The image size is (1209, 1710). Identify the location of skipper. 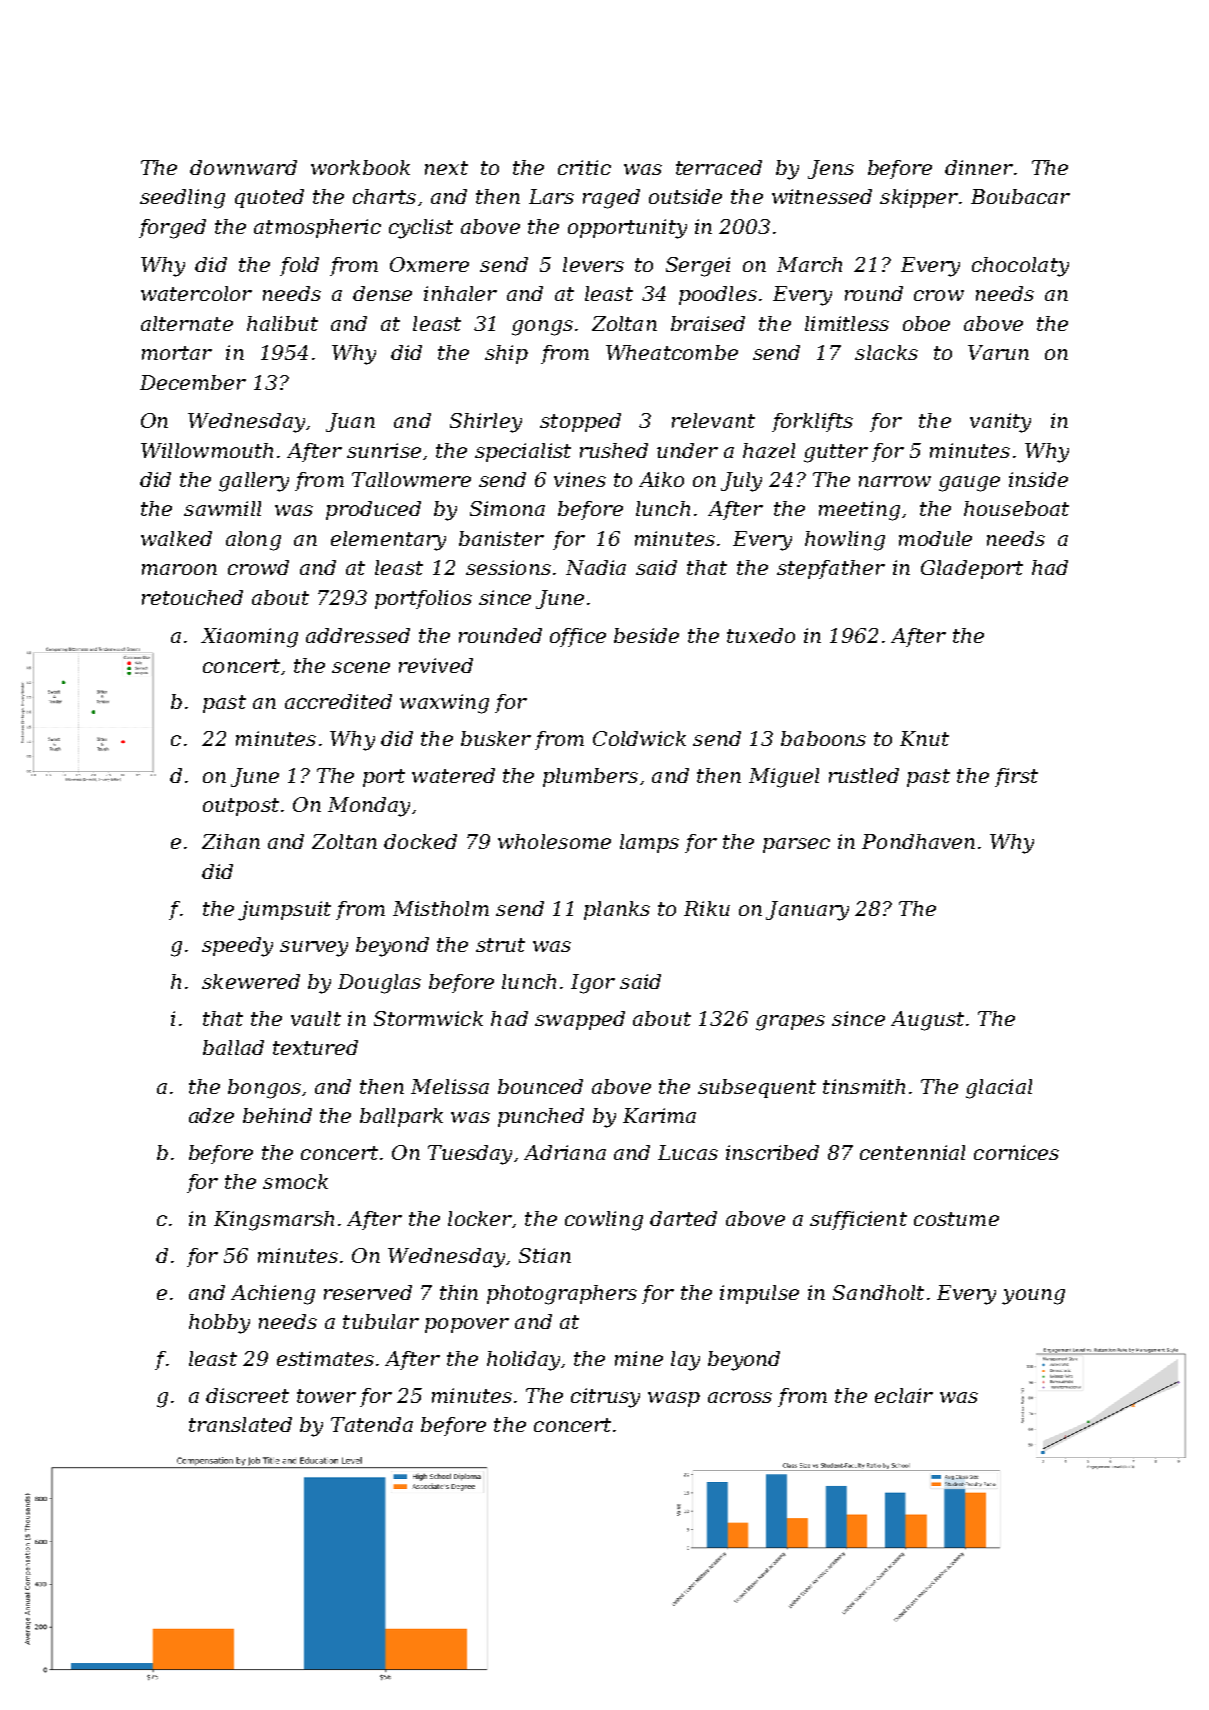
(919, 198).
